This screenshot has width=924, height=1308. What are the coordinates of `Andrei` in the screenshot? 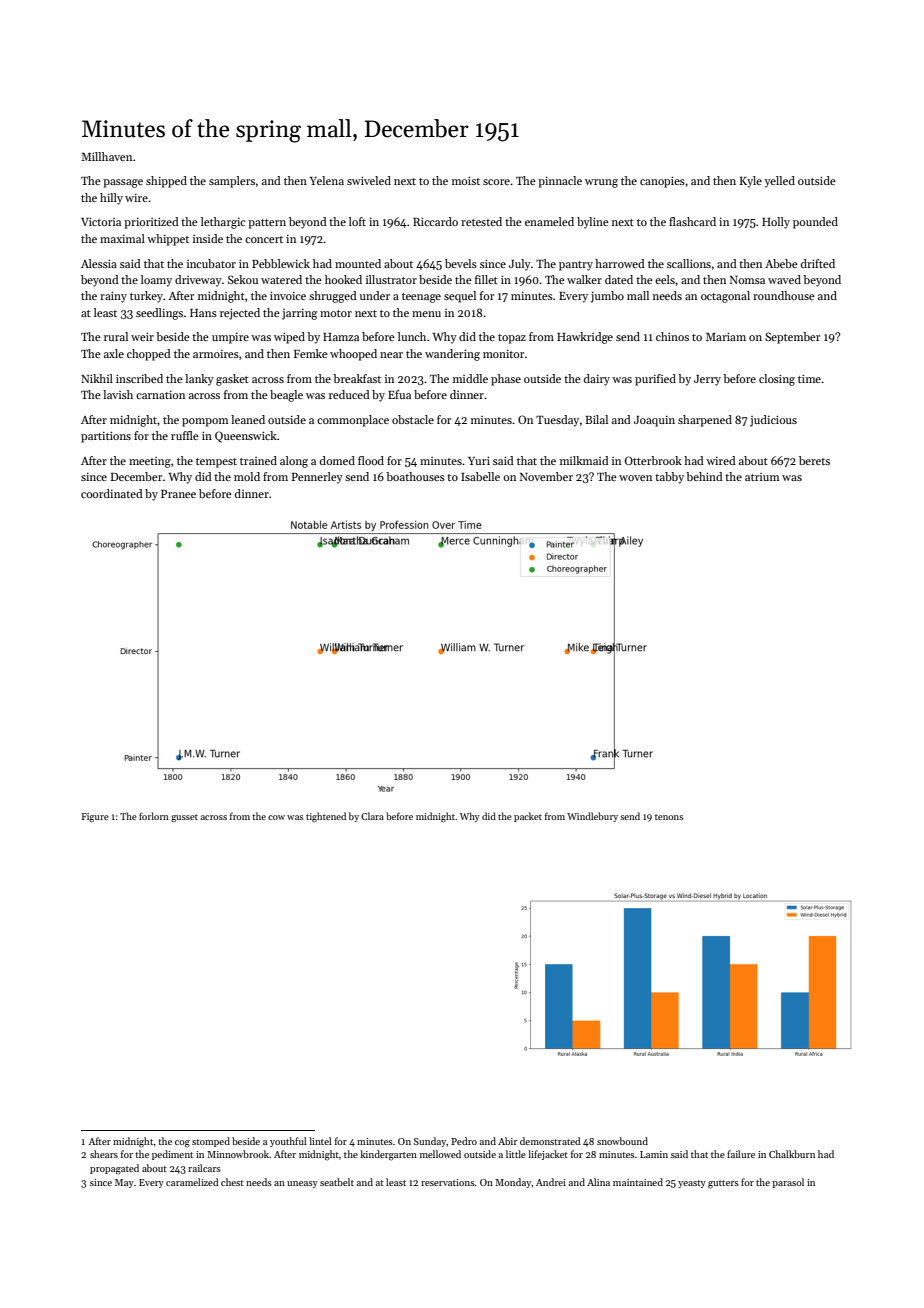 It's located at (551, 1182).
